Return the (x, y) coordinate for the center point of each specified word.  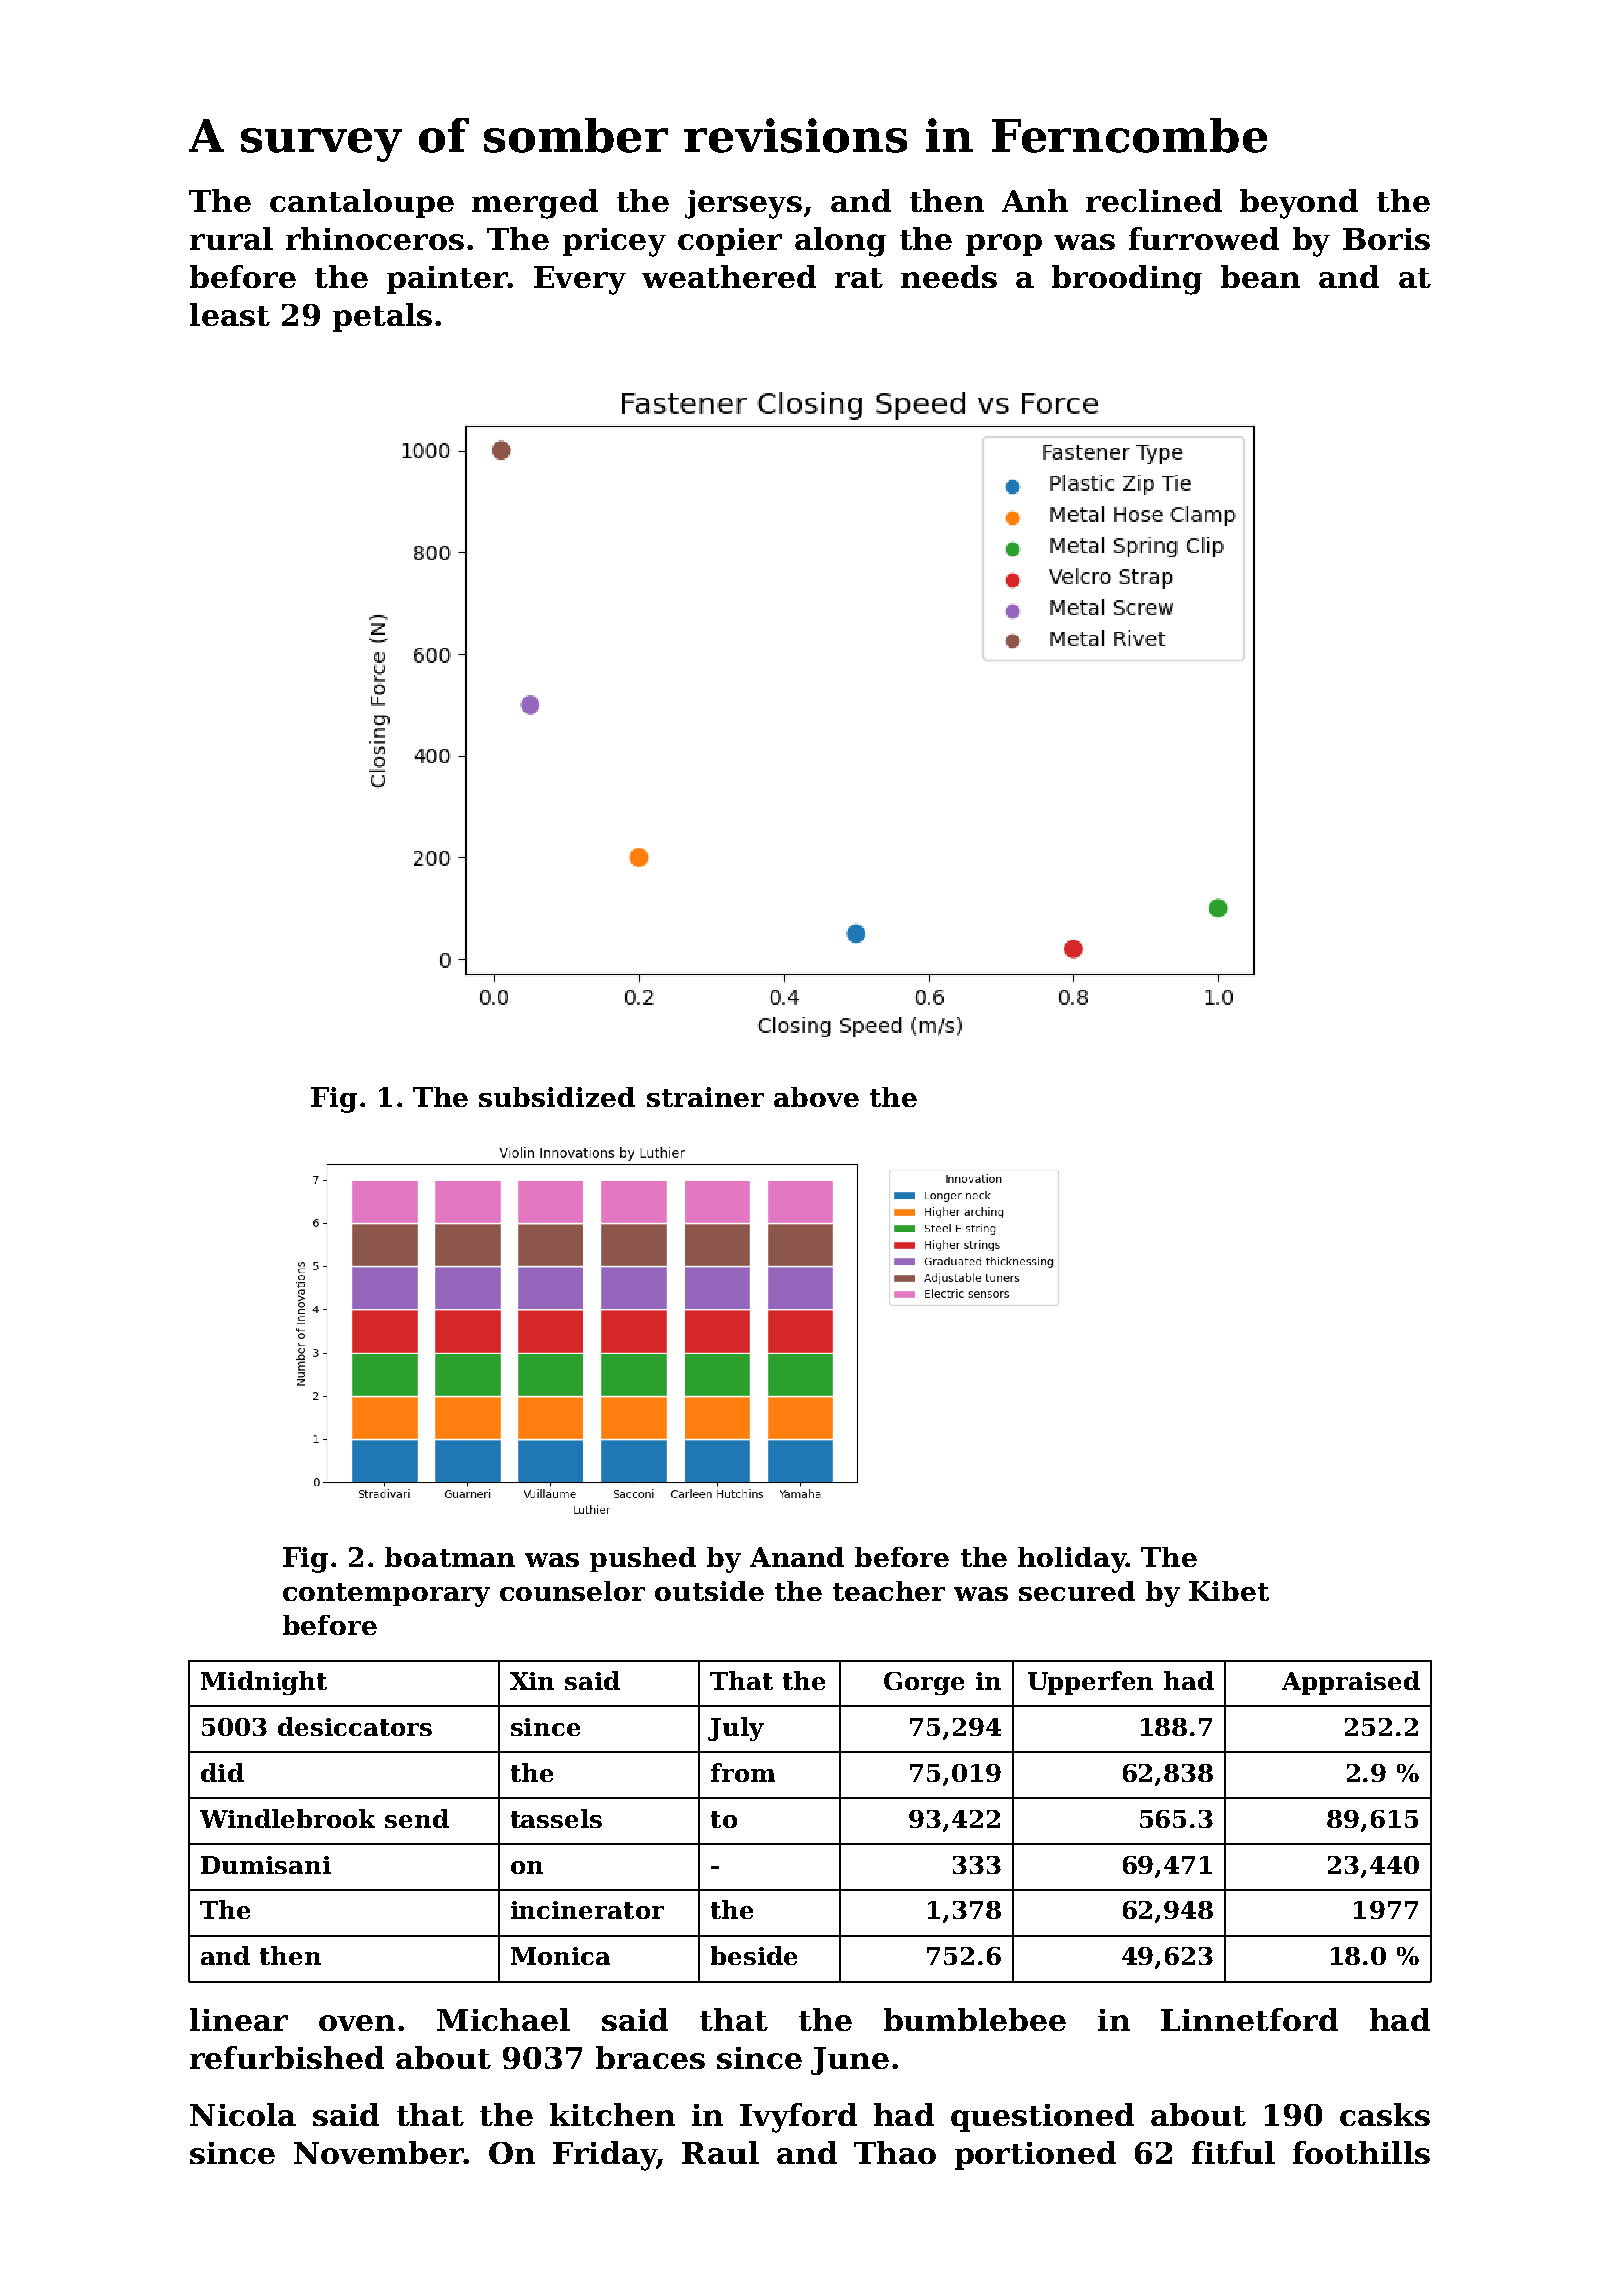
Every (580, 280)
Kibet (1229, 1591)
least (230, 314)
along (840, 242)
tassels (556, 1818)
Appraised (1351, 1683)
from (743, 1772)
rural (231, 238)
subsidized (557, 1097)
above (816, 1097)
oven (357, 2023)
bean (1260, 276)
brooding (1127, 280)
